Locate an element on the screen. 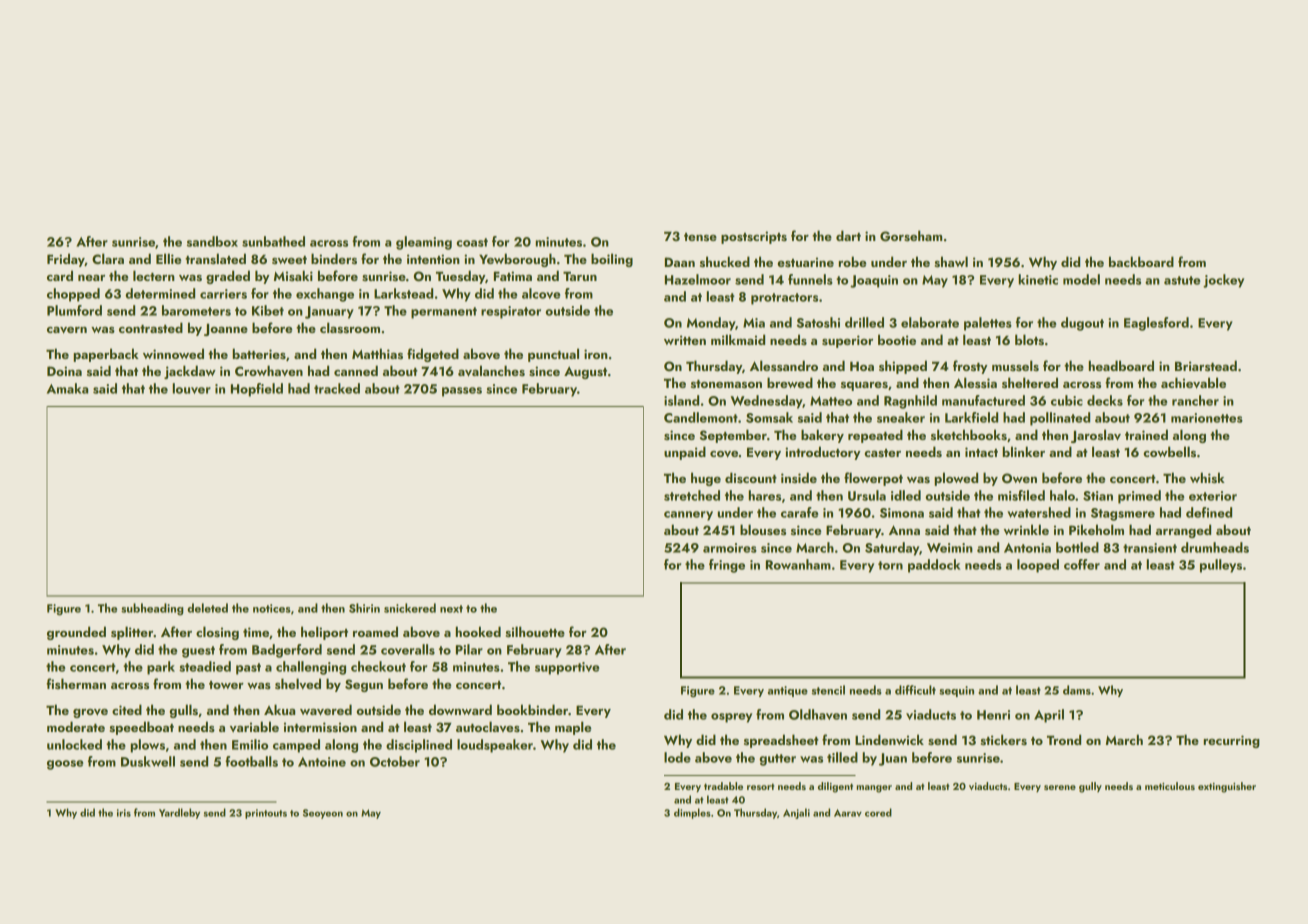 The height and width of the screenshot is (924, 1308). footballs is located at coordinates (251, 761).
